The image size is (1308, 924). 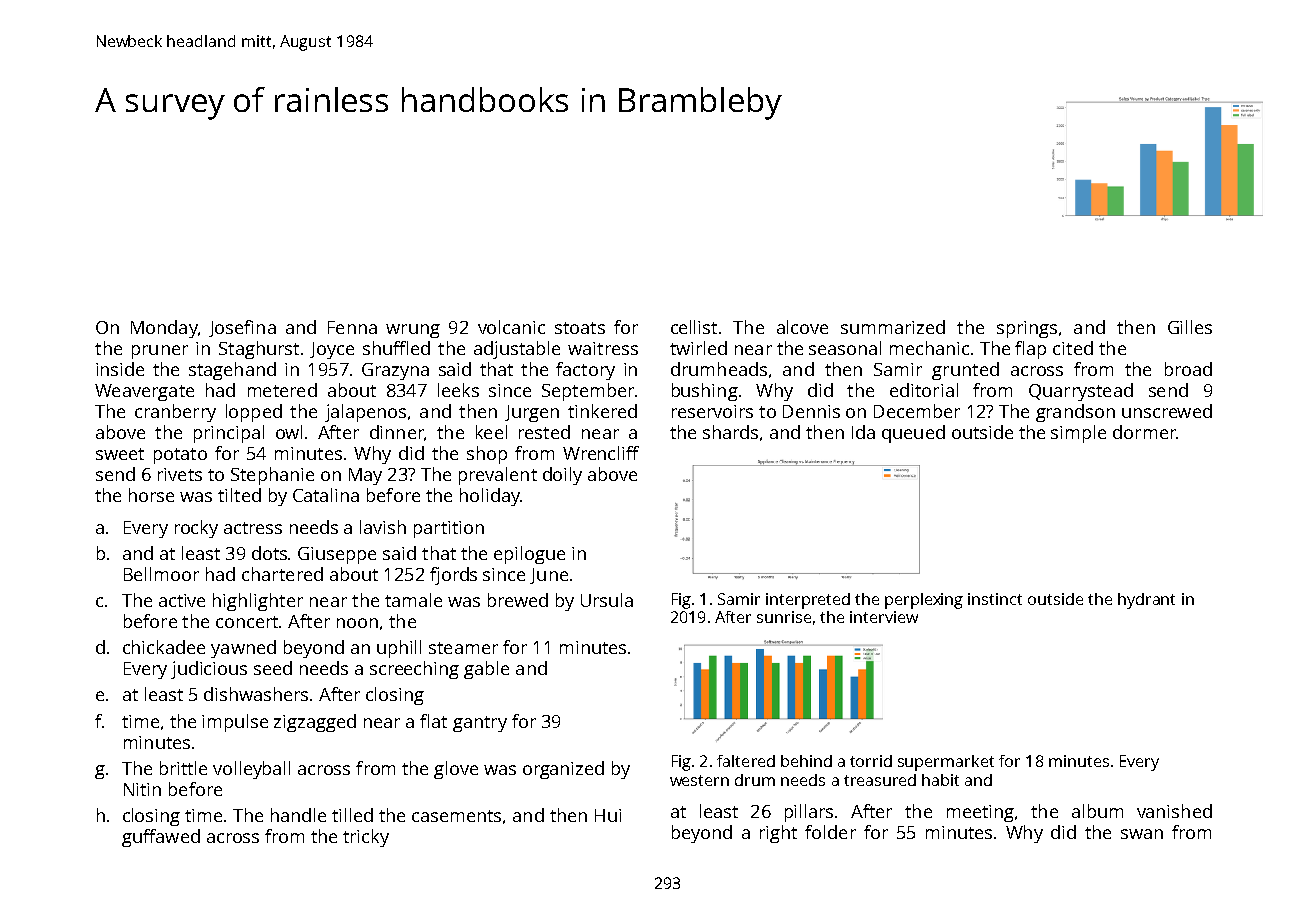 What do you see at coordinates (694, 327) in the screenshot?
I see `cellist` at bounding box center [694, 327].
